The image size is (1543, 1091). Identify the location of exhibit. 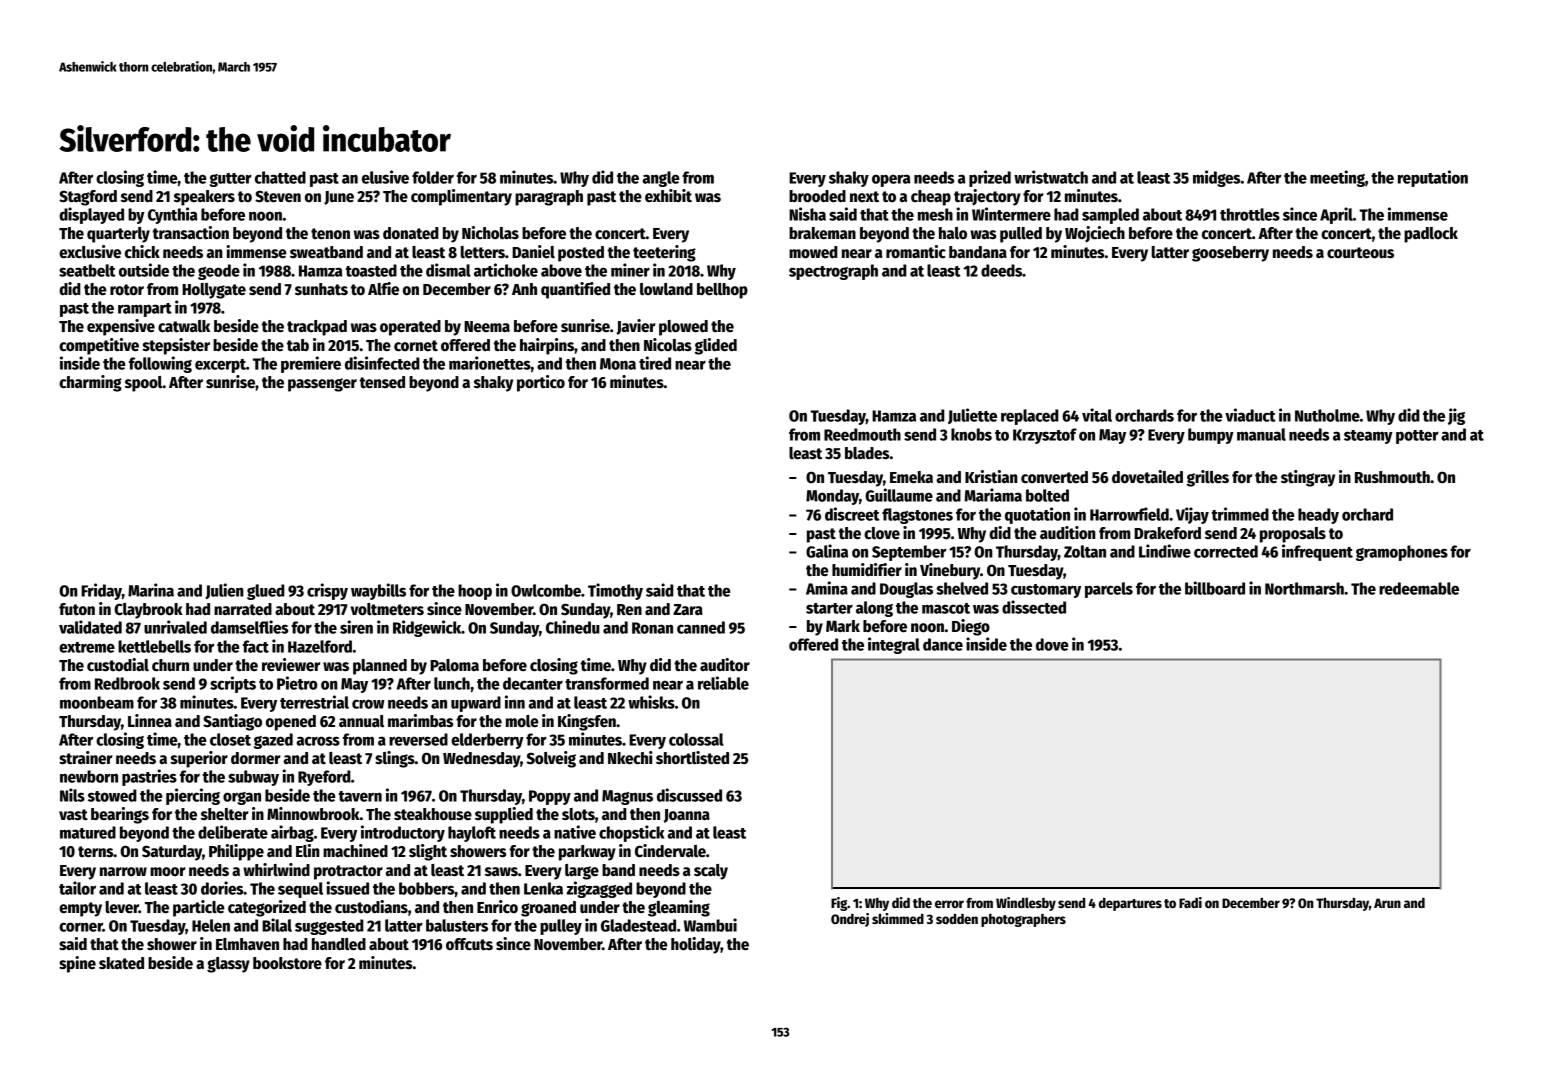
(668, 195).
